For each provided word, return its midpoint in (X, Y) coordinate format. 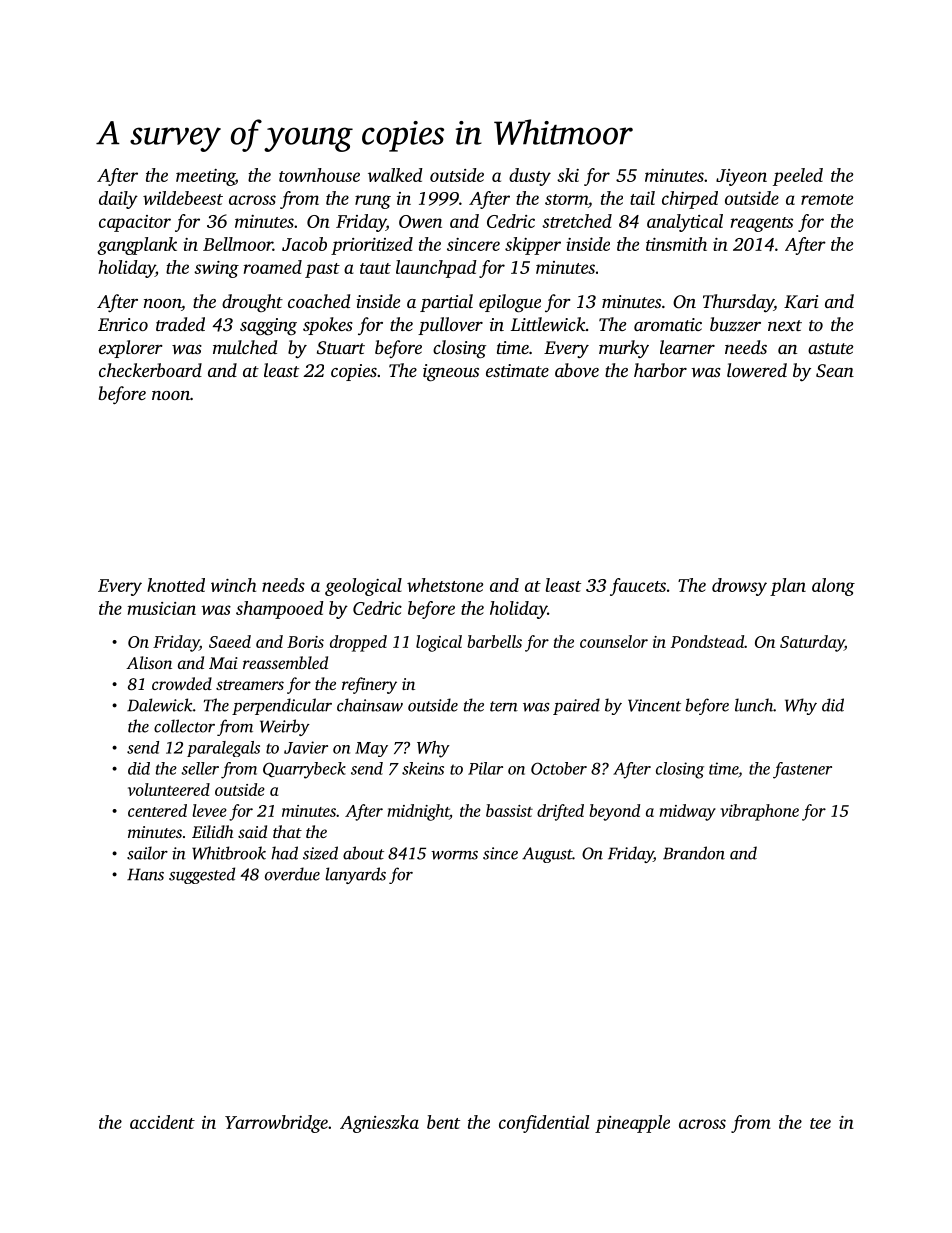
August (547, 855)
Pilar (485, 768)
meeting (205, 177)
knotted (176, 585)
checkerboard (150, 370)
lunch (754, 705)
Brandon (694, 853)
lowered (757, 370)
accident (162, 1122)
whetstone (445, 585)
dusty (530, 177)
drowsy (739, 587)
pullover (450, 326)
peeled (798, 177)
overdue (292, 874)
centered (157, 810)
